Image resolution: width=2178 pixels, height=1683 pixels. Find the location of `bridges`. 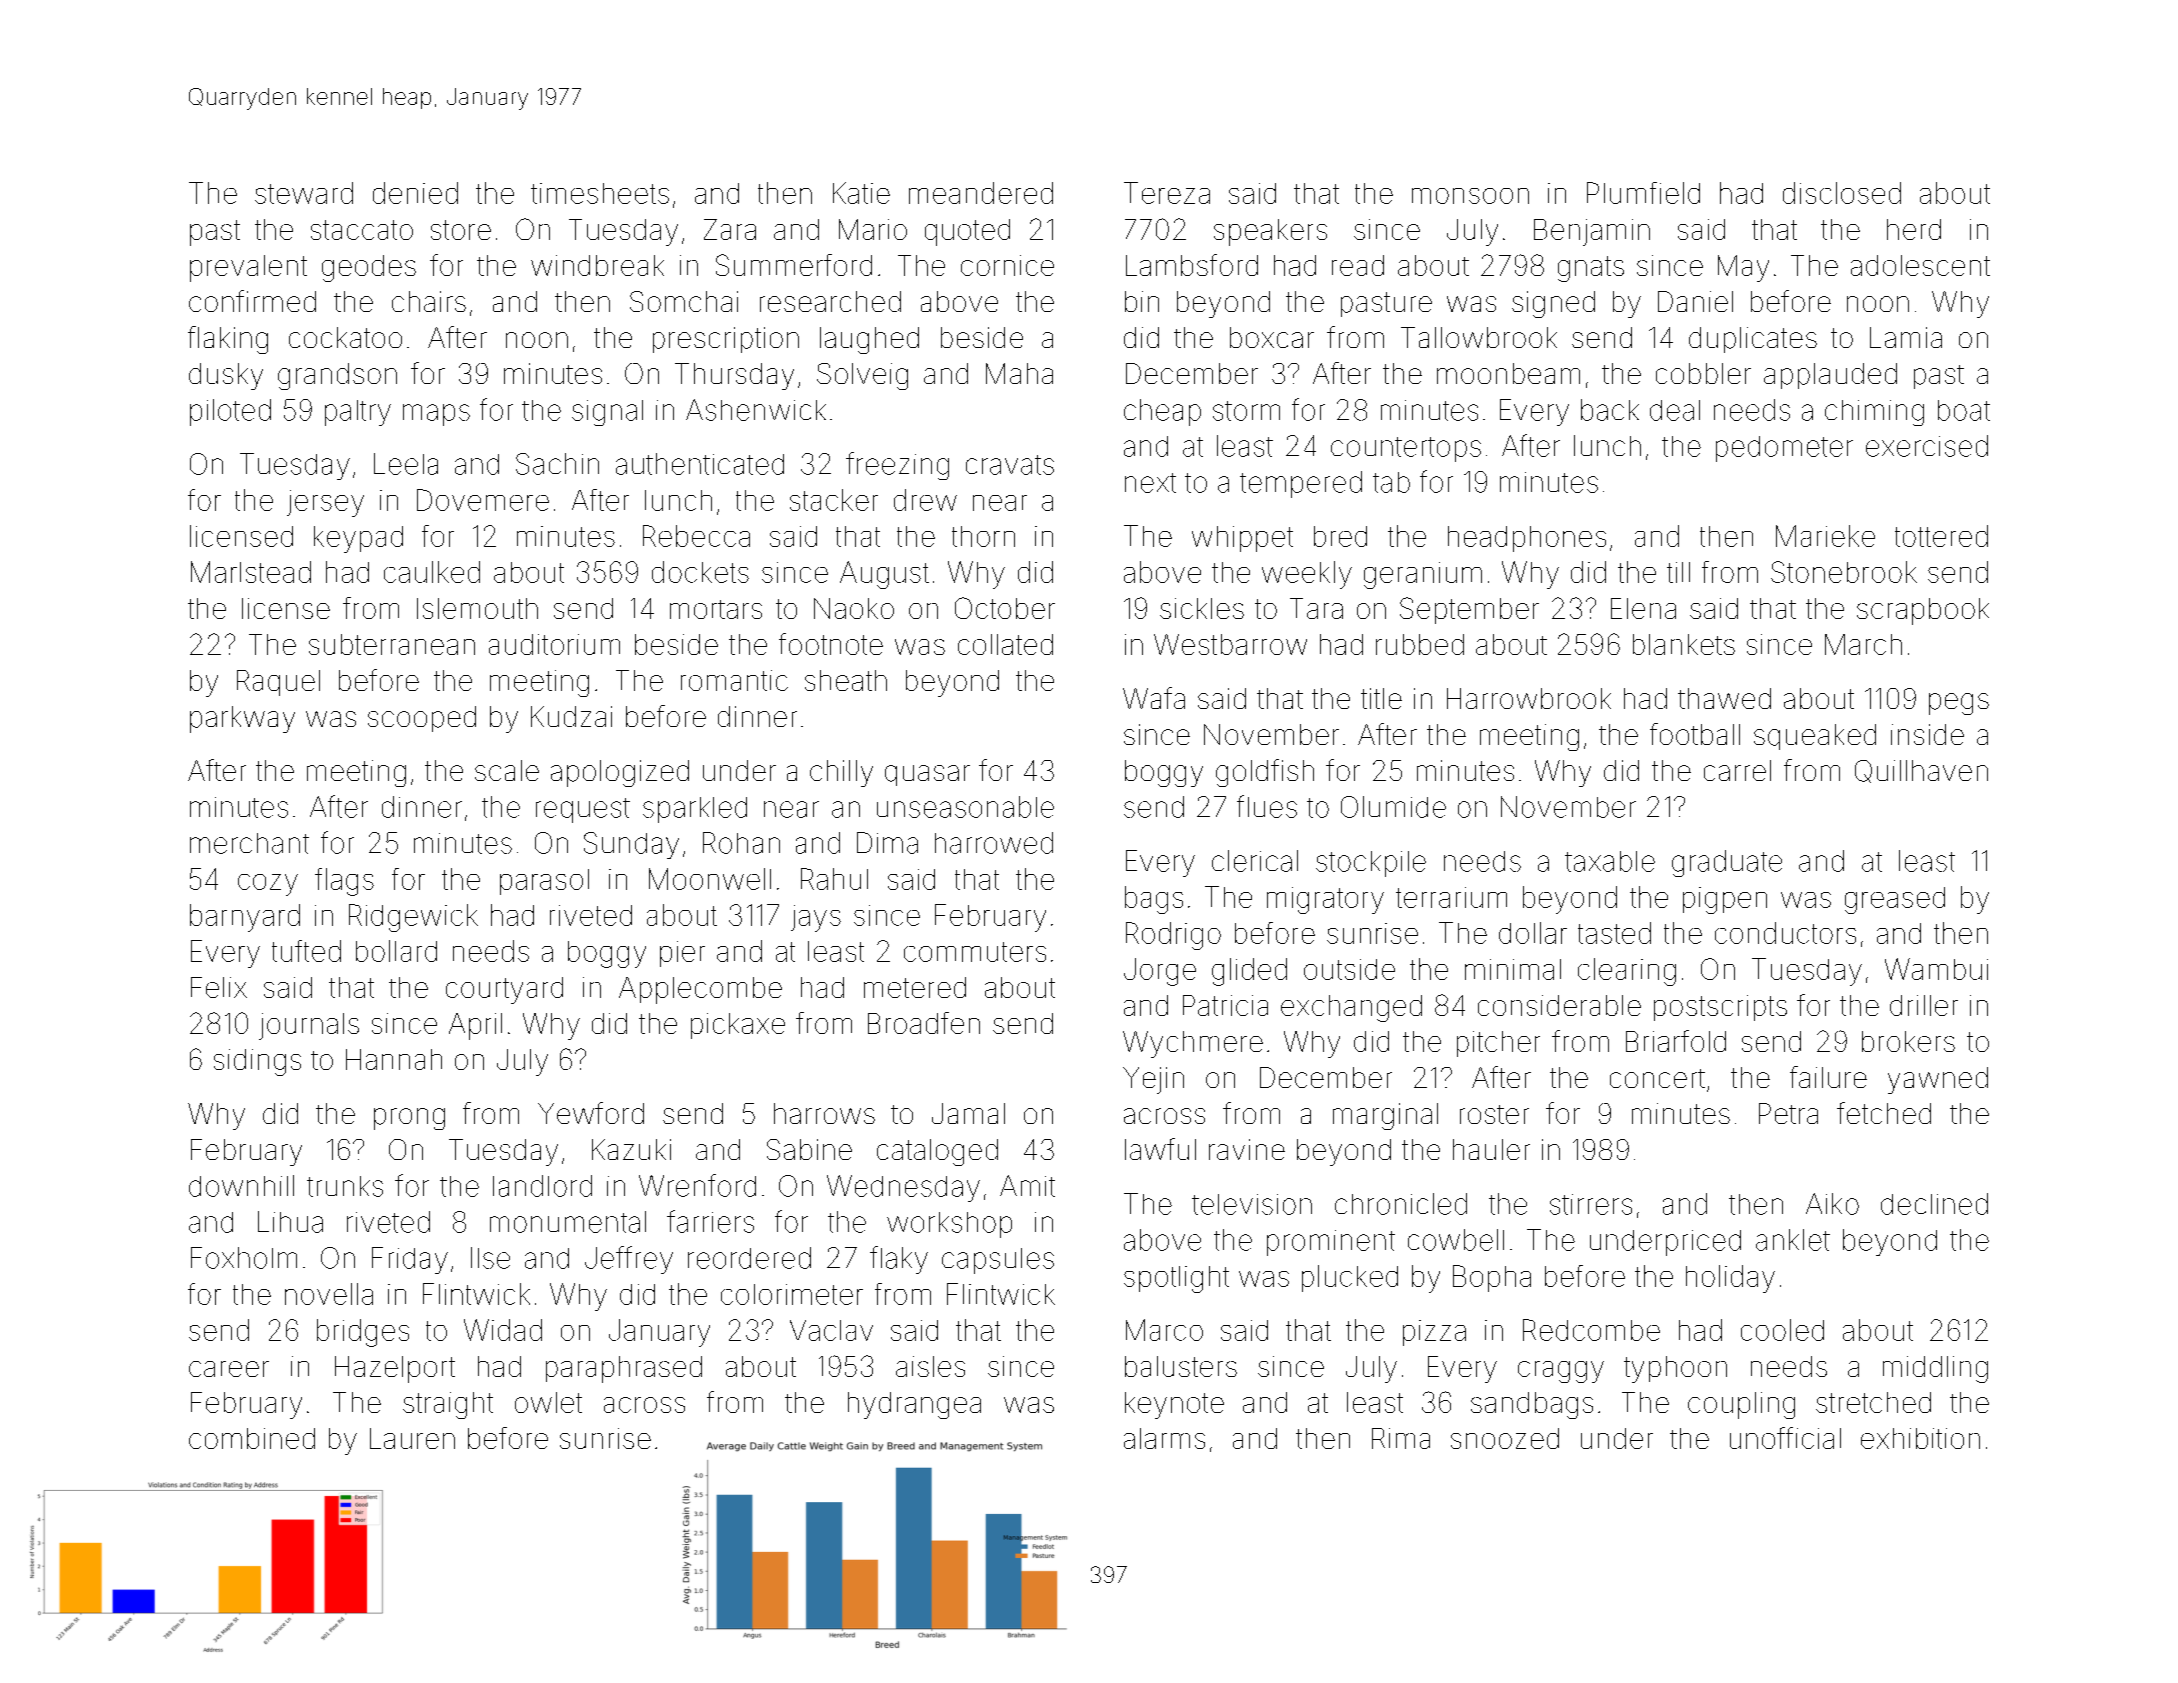

bridges is located at coordinates (363, 1333).
